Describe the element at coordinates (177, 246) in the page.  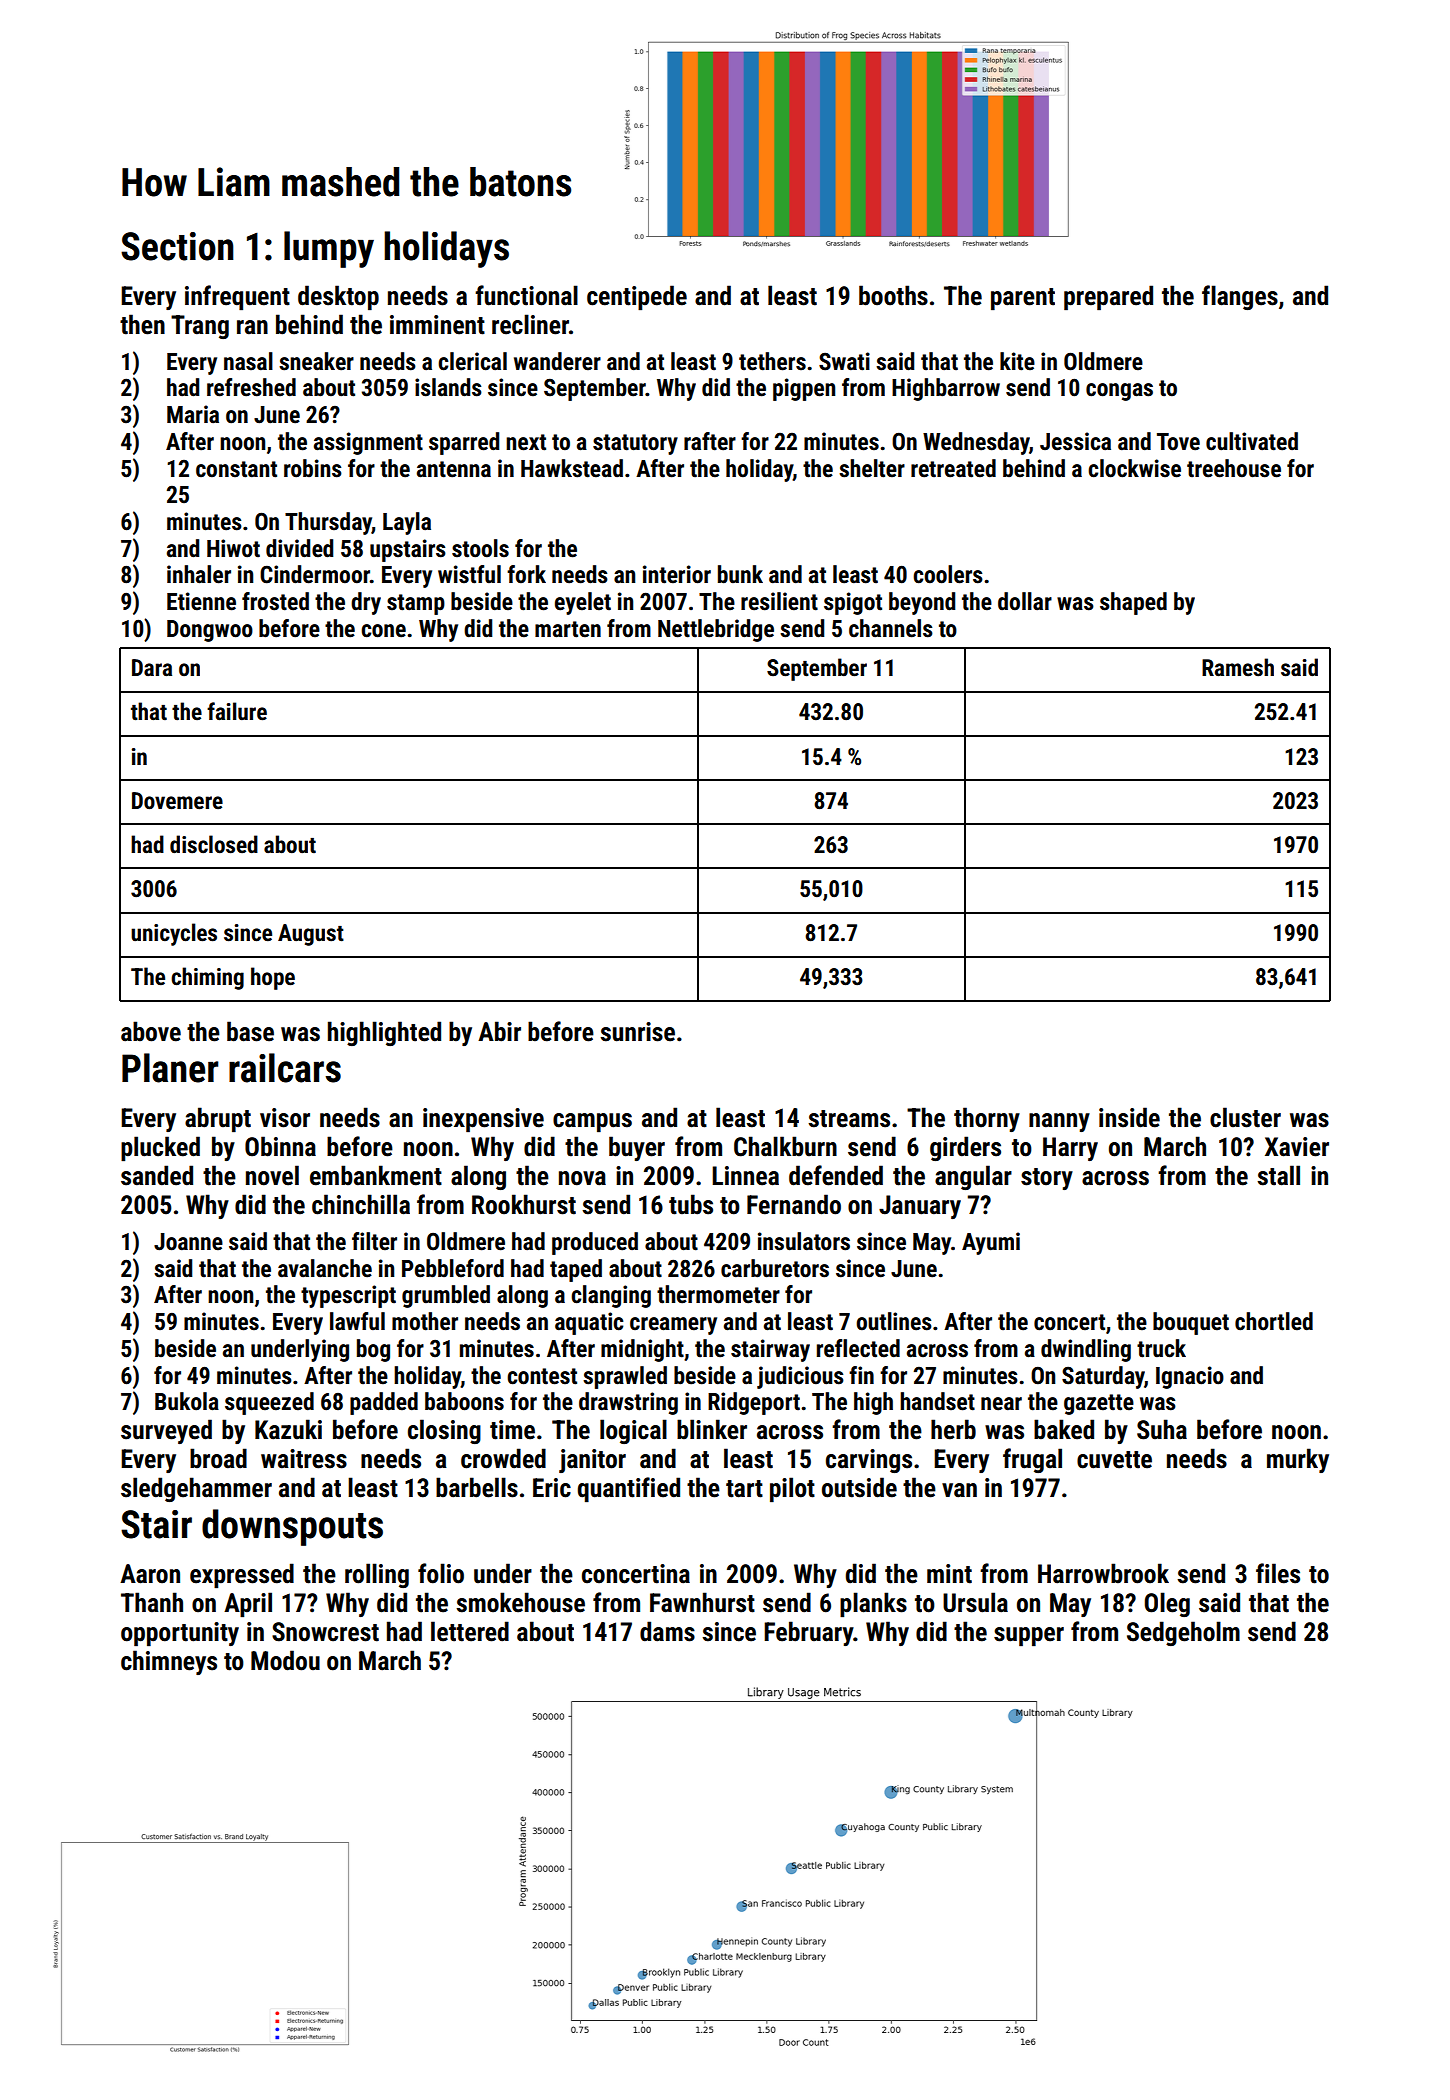
I see `Section` at that location.
